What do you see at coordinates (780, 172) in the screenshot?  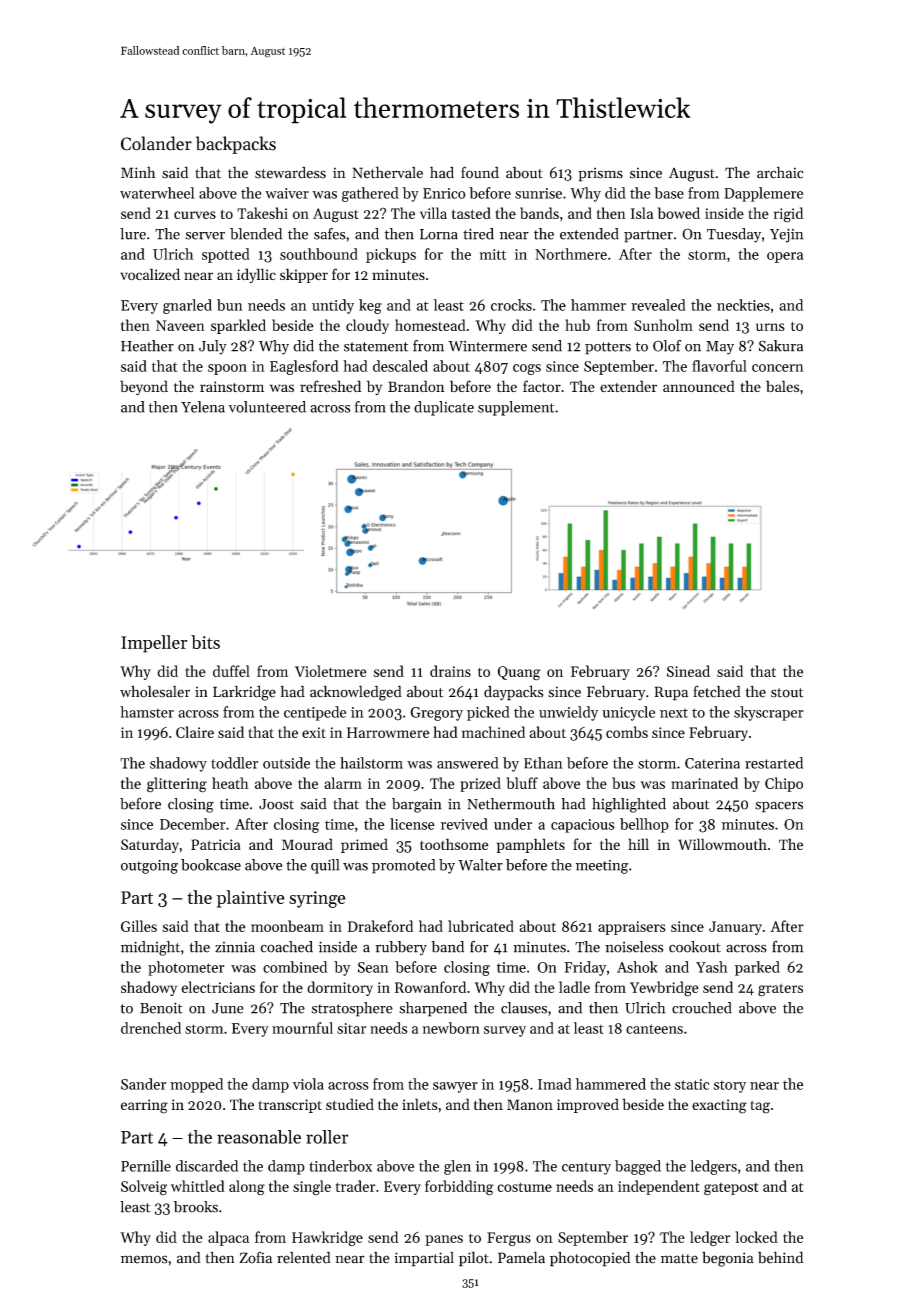 I see `archaic` at bounding box center [780, 172].
